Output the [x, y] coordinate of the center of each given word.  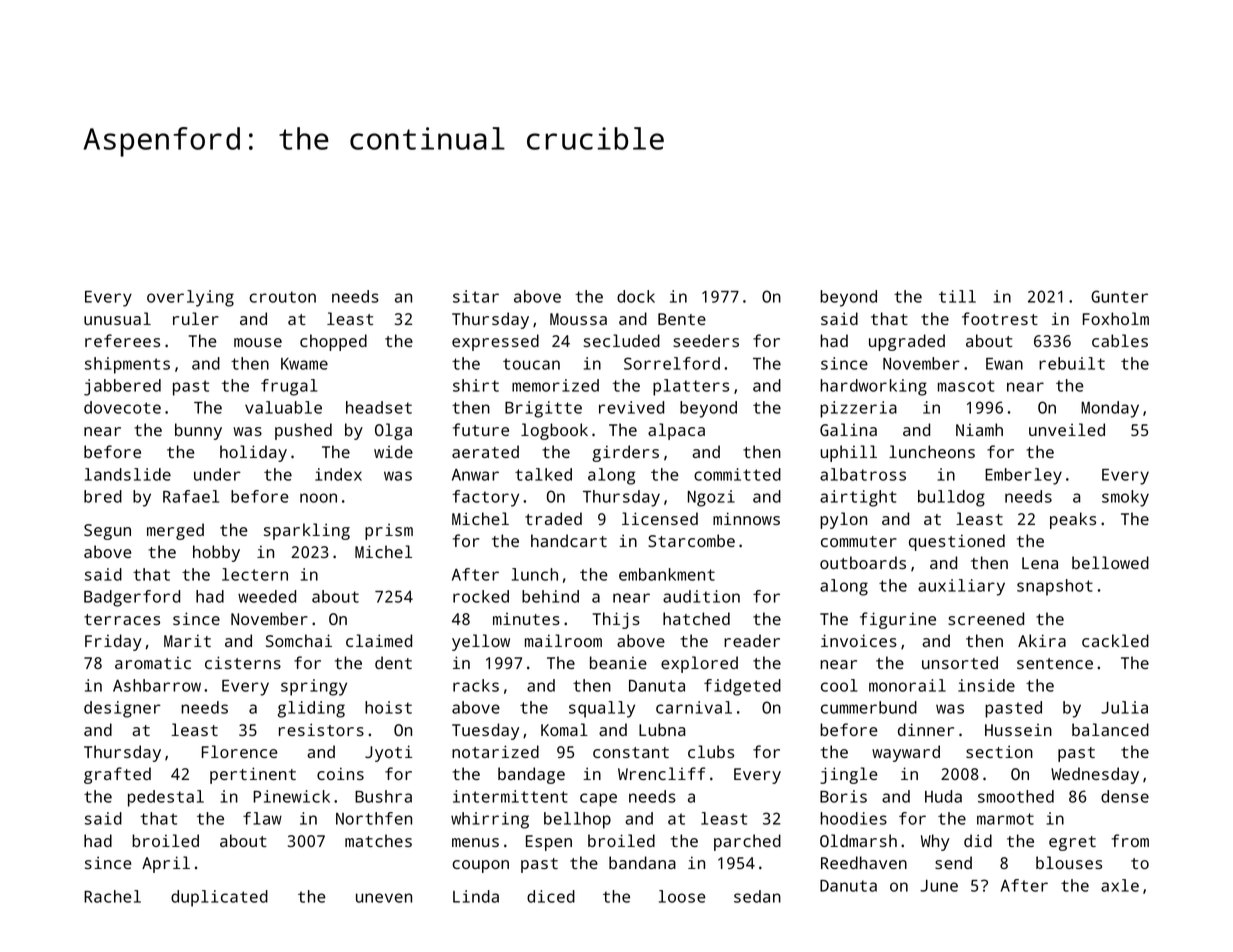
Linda [476, 896]
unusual [117, 318]
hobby [216, 553]
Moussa [578, 319]
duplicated [219, 898]
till [957, 296]
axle [1120, 885]
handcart [569, 540]
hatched [696, 618]
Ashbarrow [157, 685]
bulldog [951, 498]
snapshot [1055, 587]
